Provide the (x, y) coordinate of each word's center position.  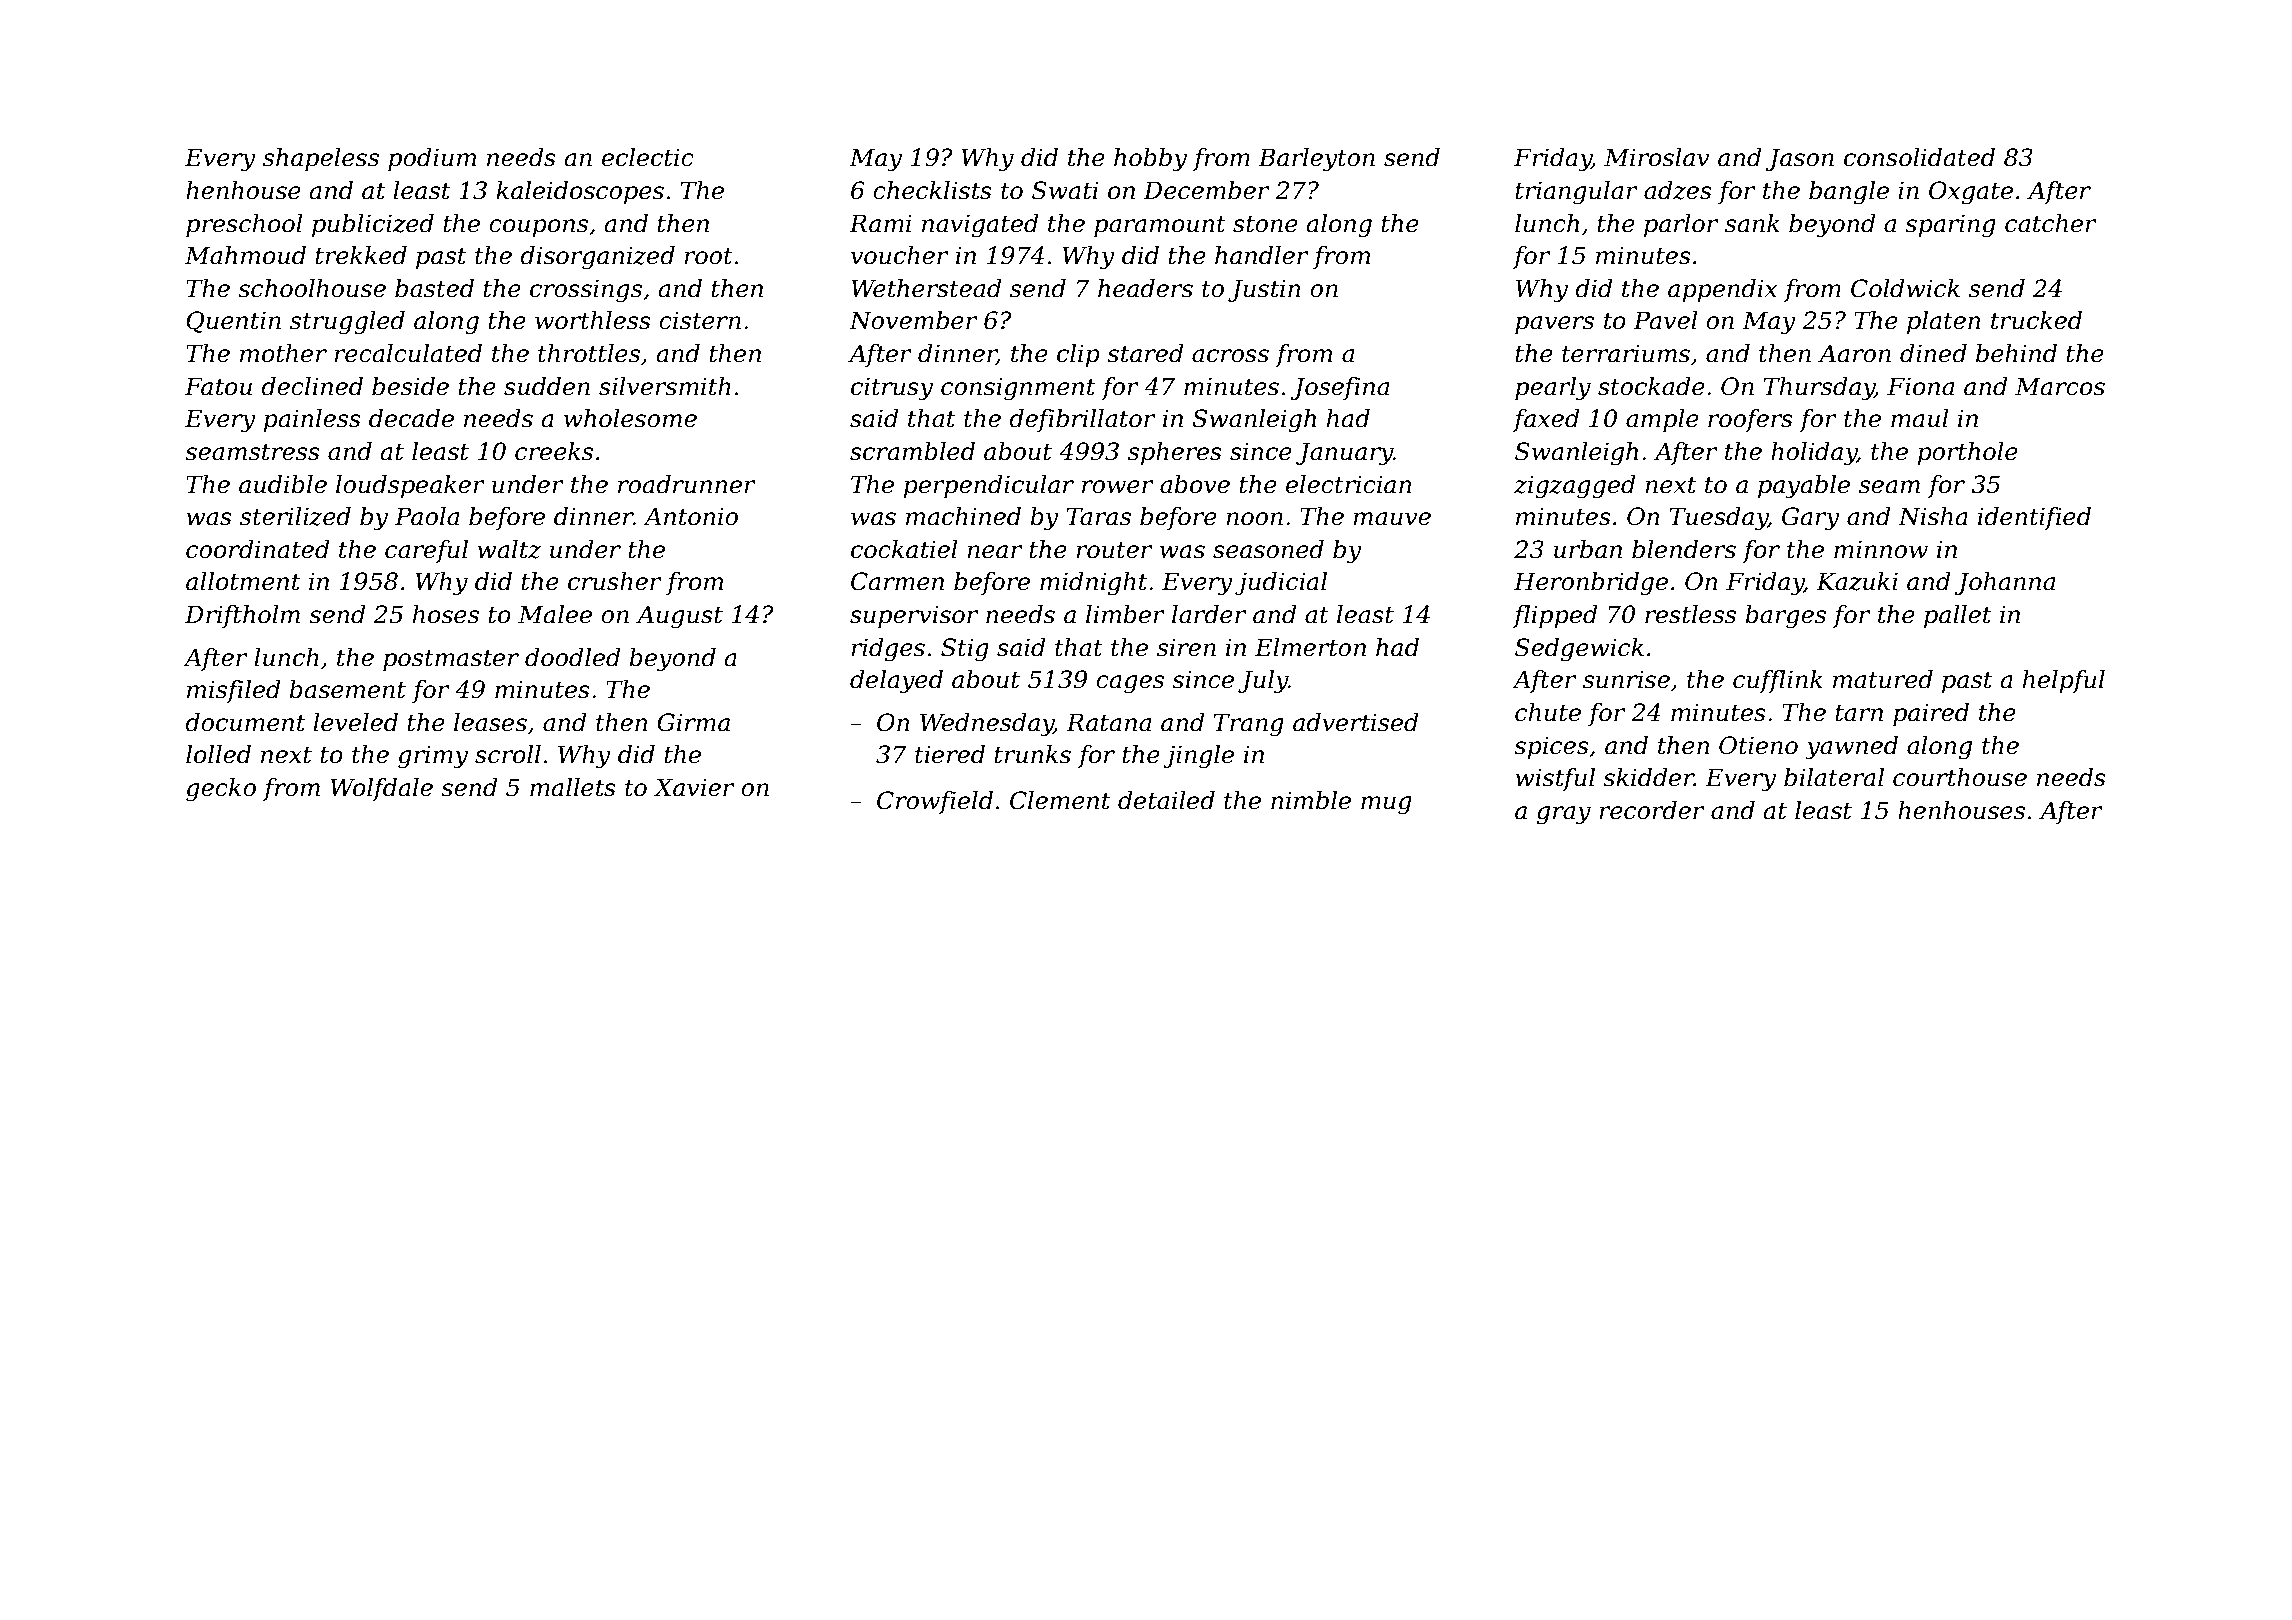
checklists (932, 190)
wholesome (630, 418)
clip (1078, 355)
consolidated (1919, 157)
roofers (1750, 420)
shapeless (321, 159)
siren (1186, 647)
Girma (693, 722)
